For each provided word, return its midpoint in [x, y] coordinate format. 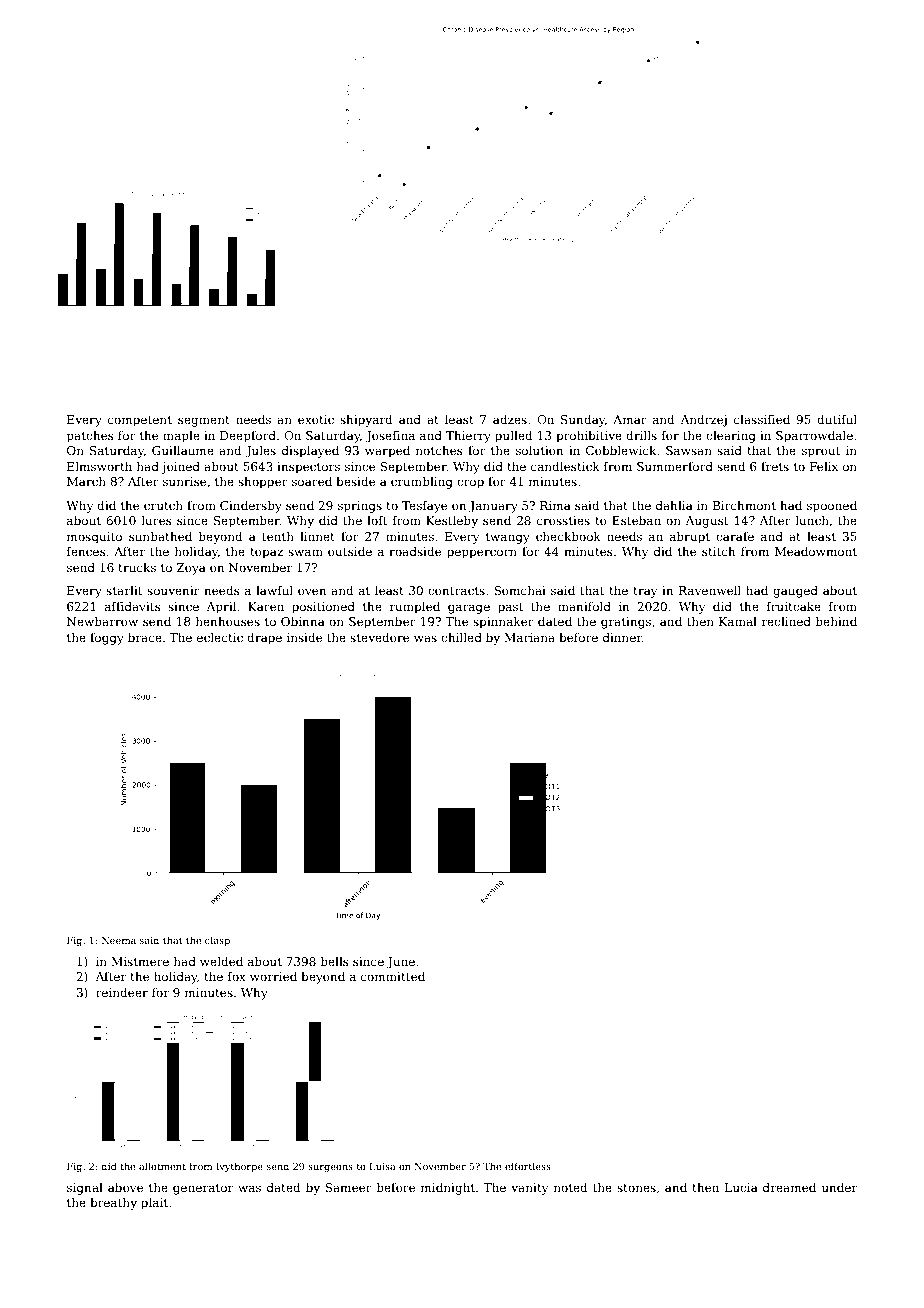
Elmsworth [99, 466]
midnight [448, 1189]
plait [154, 1204]
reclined [786, 621]
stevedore [379, 637]
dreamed [789, 1187]
